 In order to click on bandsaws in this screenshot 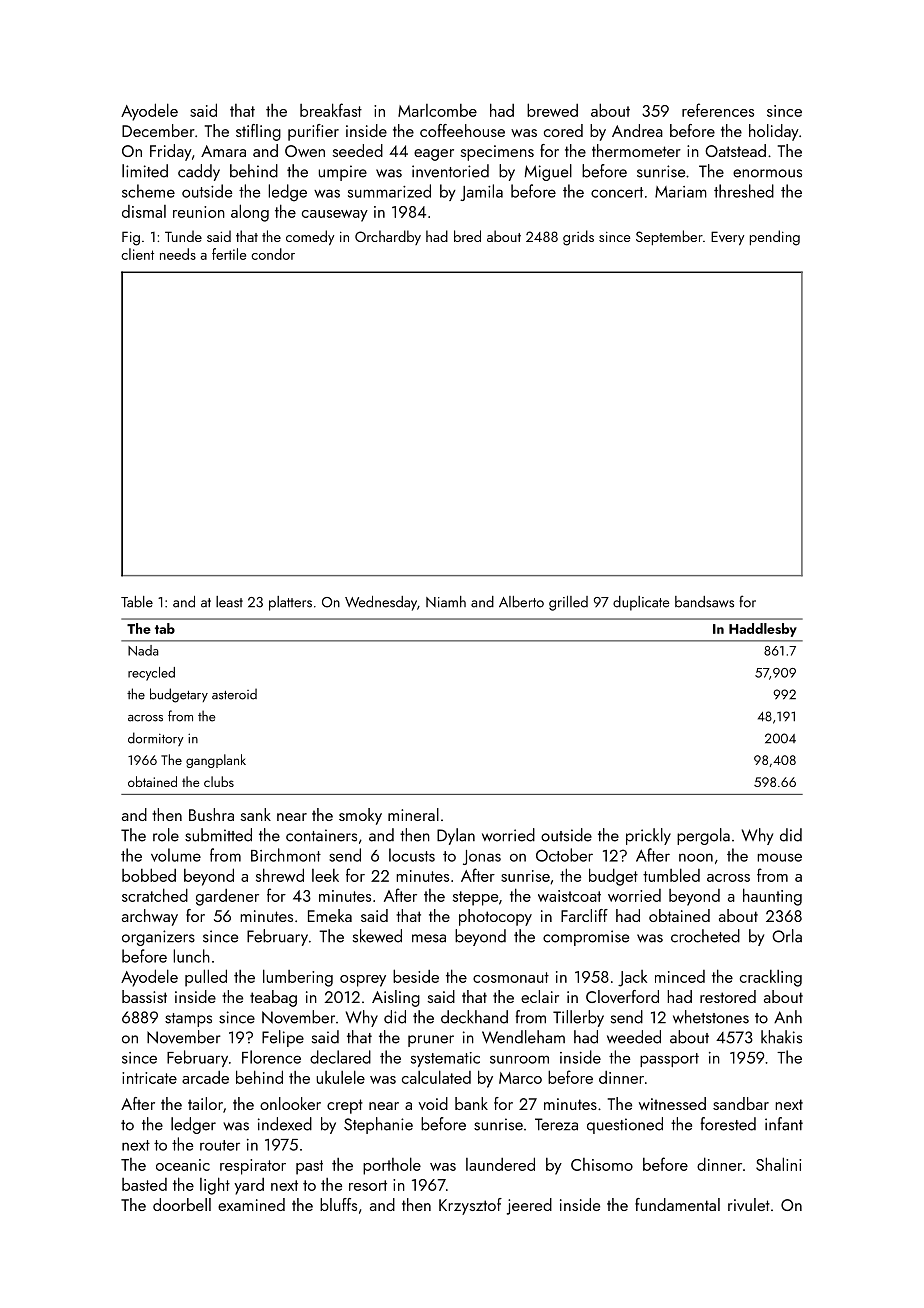, I will do `click(704, 602)`.
